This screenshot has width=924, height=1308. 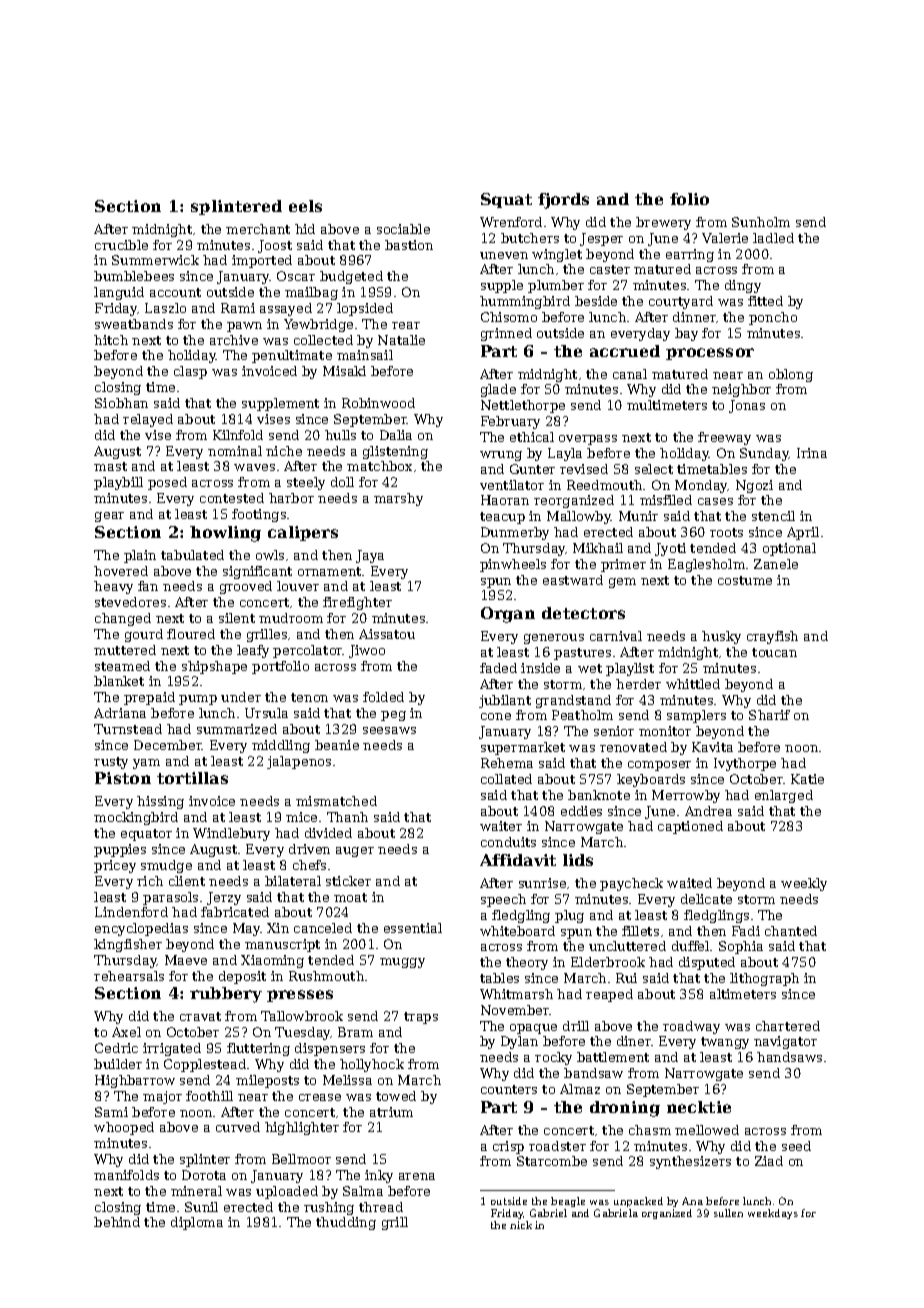 I want to click on behind, so click(x=117, y=1222).
